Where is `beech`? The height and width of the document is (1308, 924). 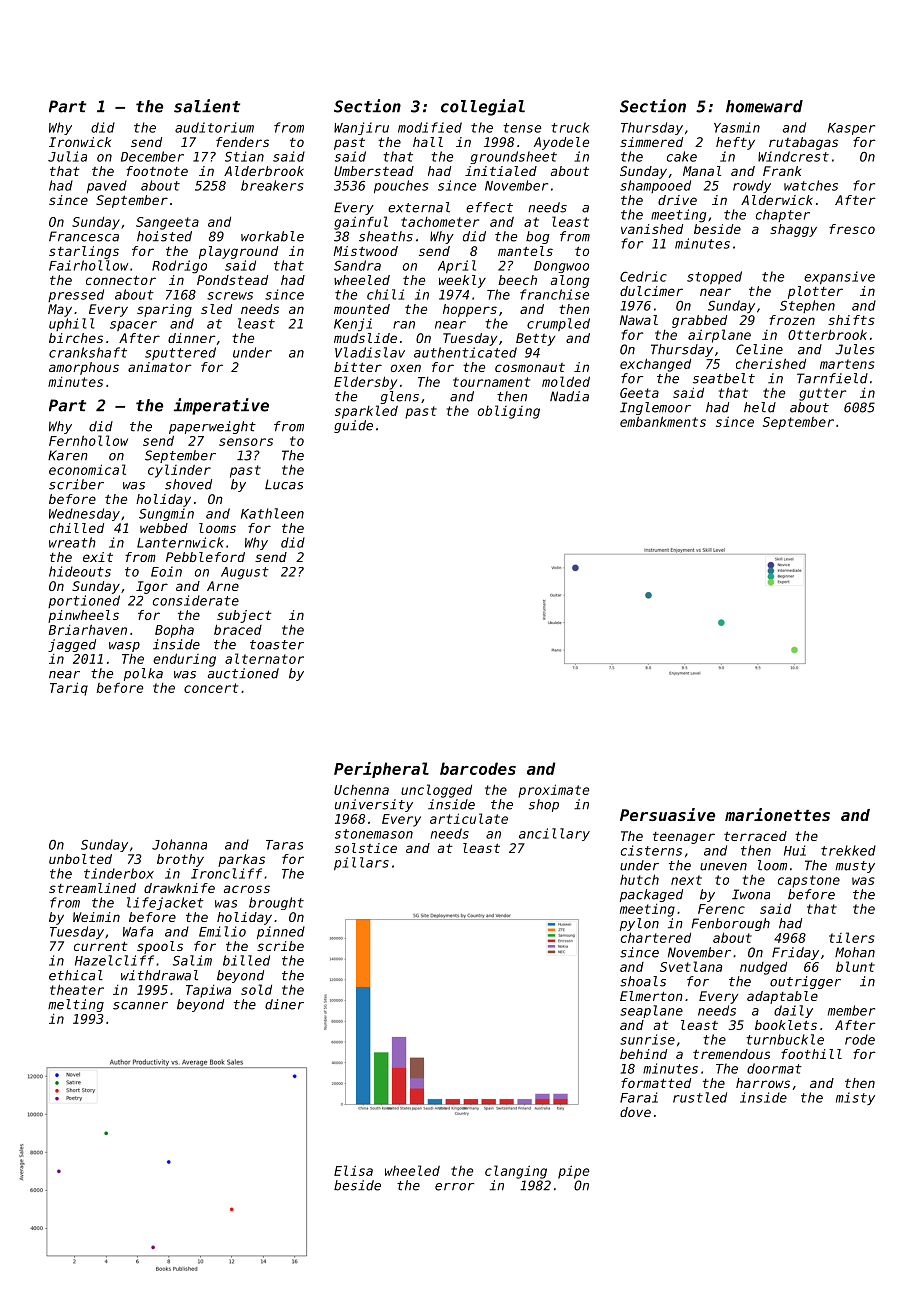
beech is located at coordinates (517, 280).
